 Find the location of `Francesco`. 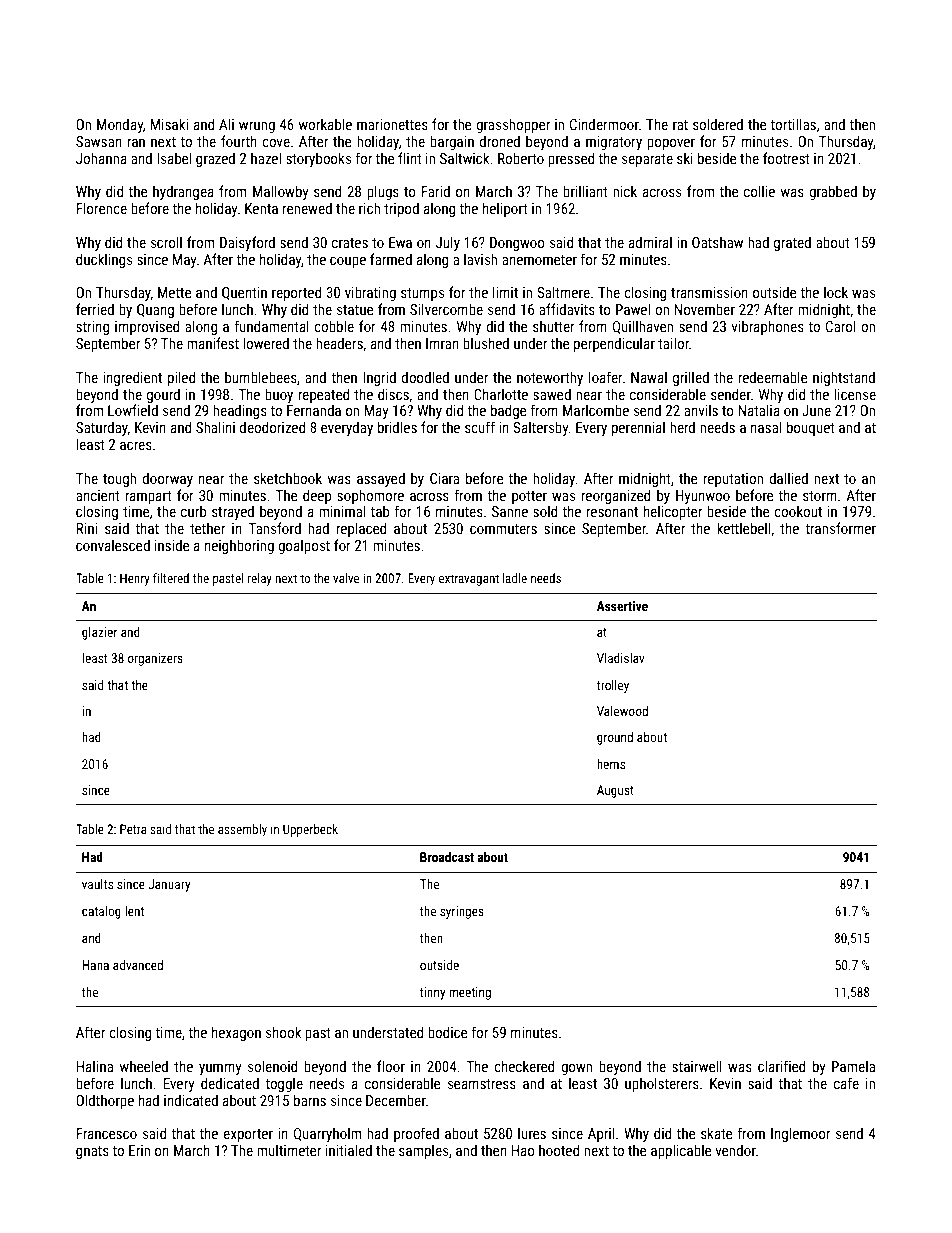

Francesco is located at coordinates (106, 1133).
